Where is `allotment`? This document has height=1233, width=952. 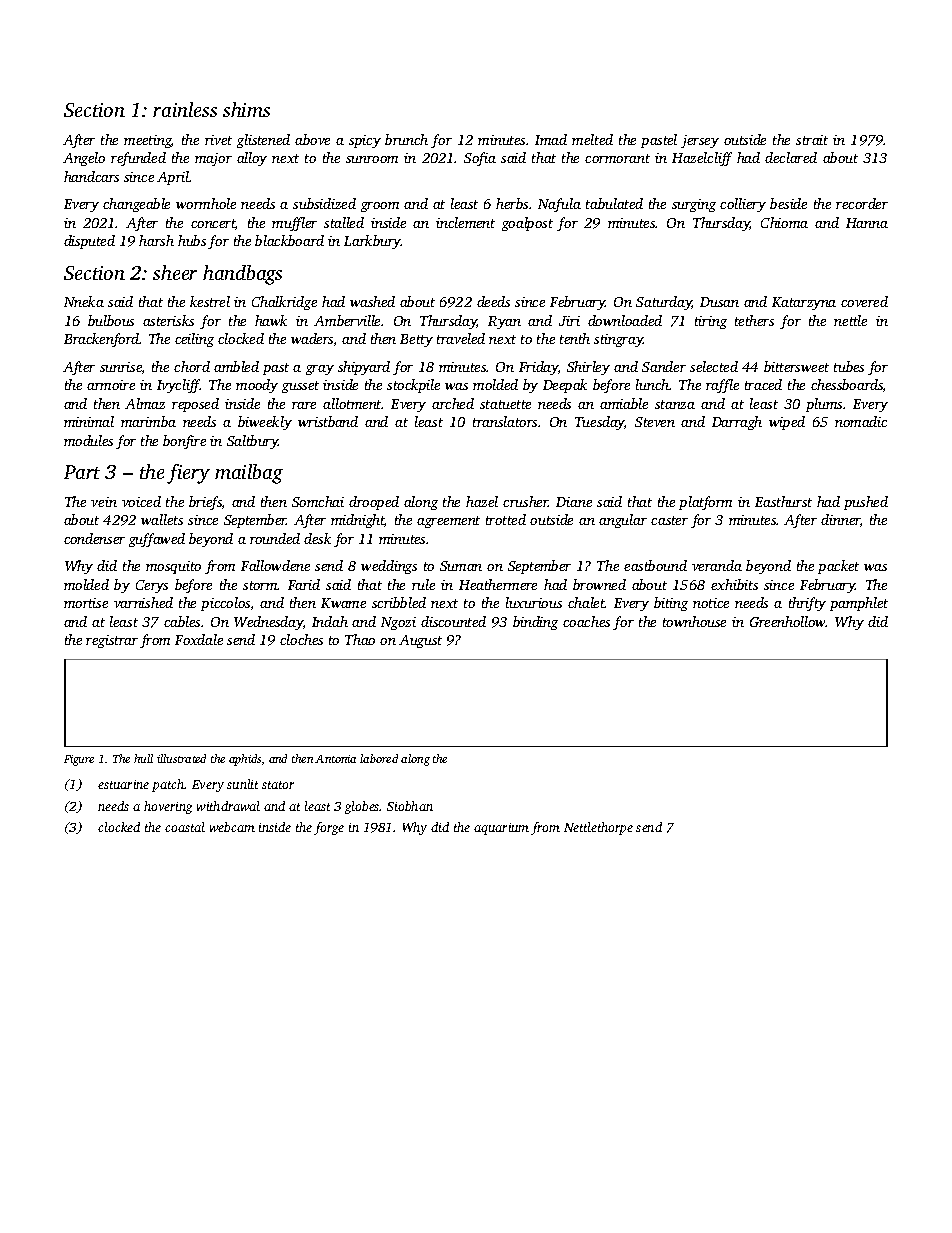 allotment is located at coordinates (352, 403).
